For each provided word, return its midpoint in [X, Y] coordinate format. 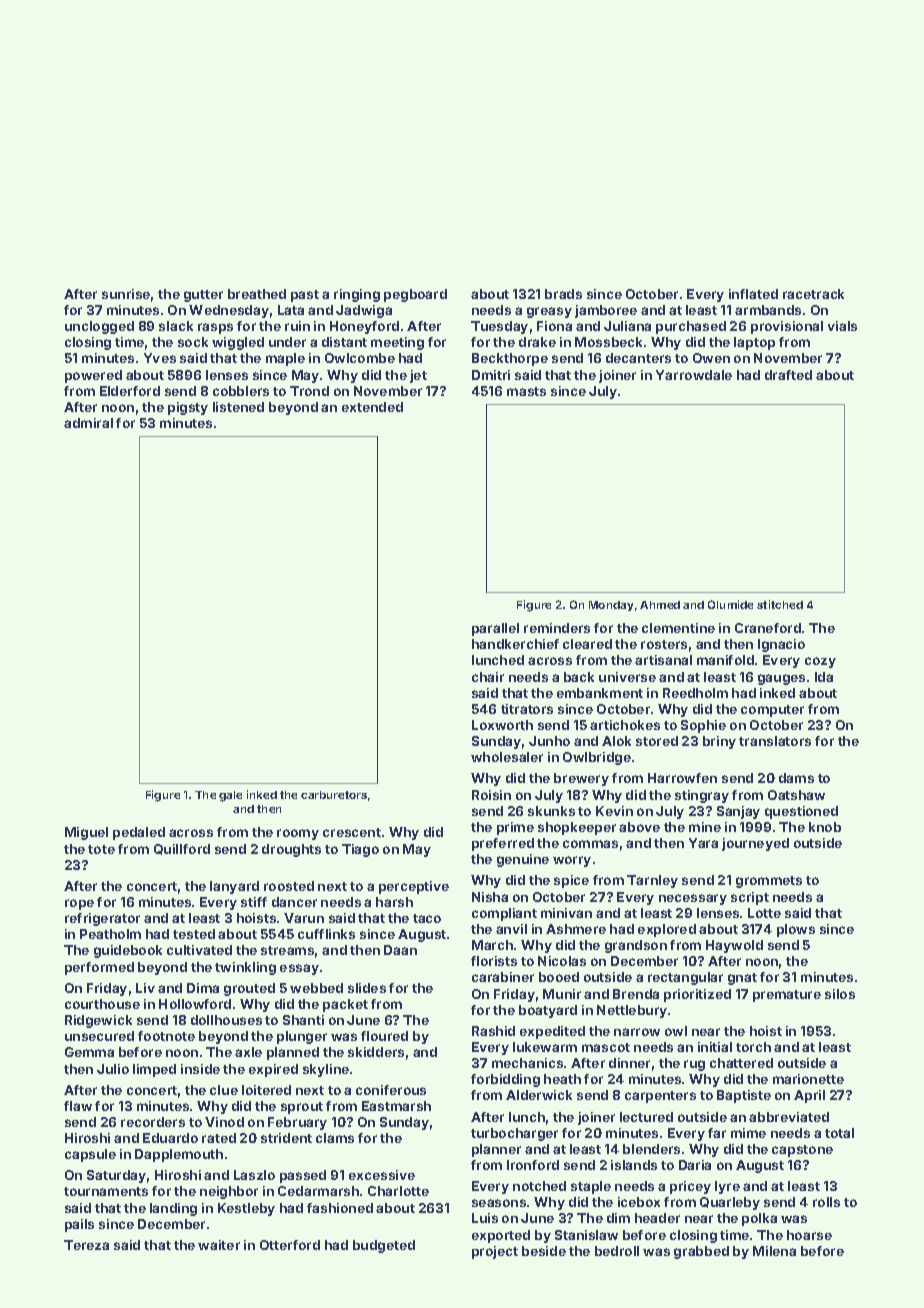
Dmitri [491, 375]
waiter [219, 1245]
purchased [691, 327]
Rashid [493, 1031]
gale [230, 796]
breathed [257, 294]
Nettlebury [632, 1011]
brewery [581, 779]
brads [563, 294]
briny [719, 742]
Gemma [89, 1052]
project [495, 1252]
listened [238, 407]
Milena [774, 1251]
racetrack [813, 294]
